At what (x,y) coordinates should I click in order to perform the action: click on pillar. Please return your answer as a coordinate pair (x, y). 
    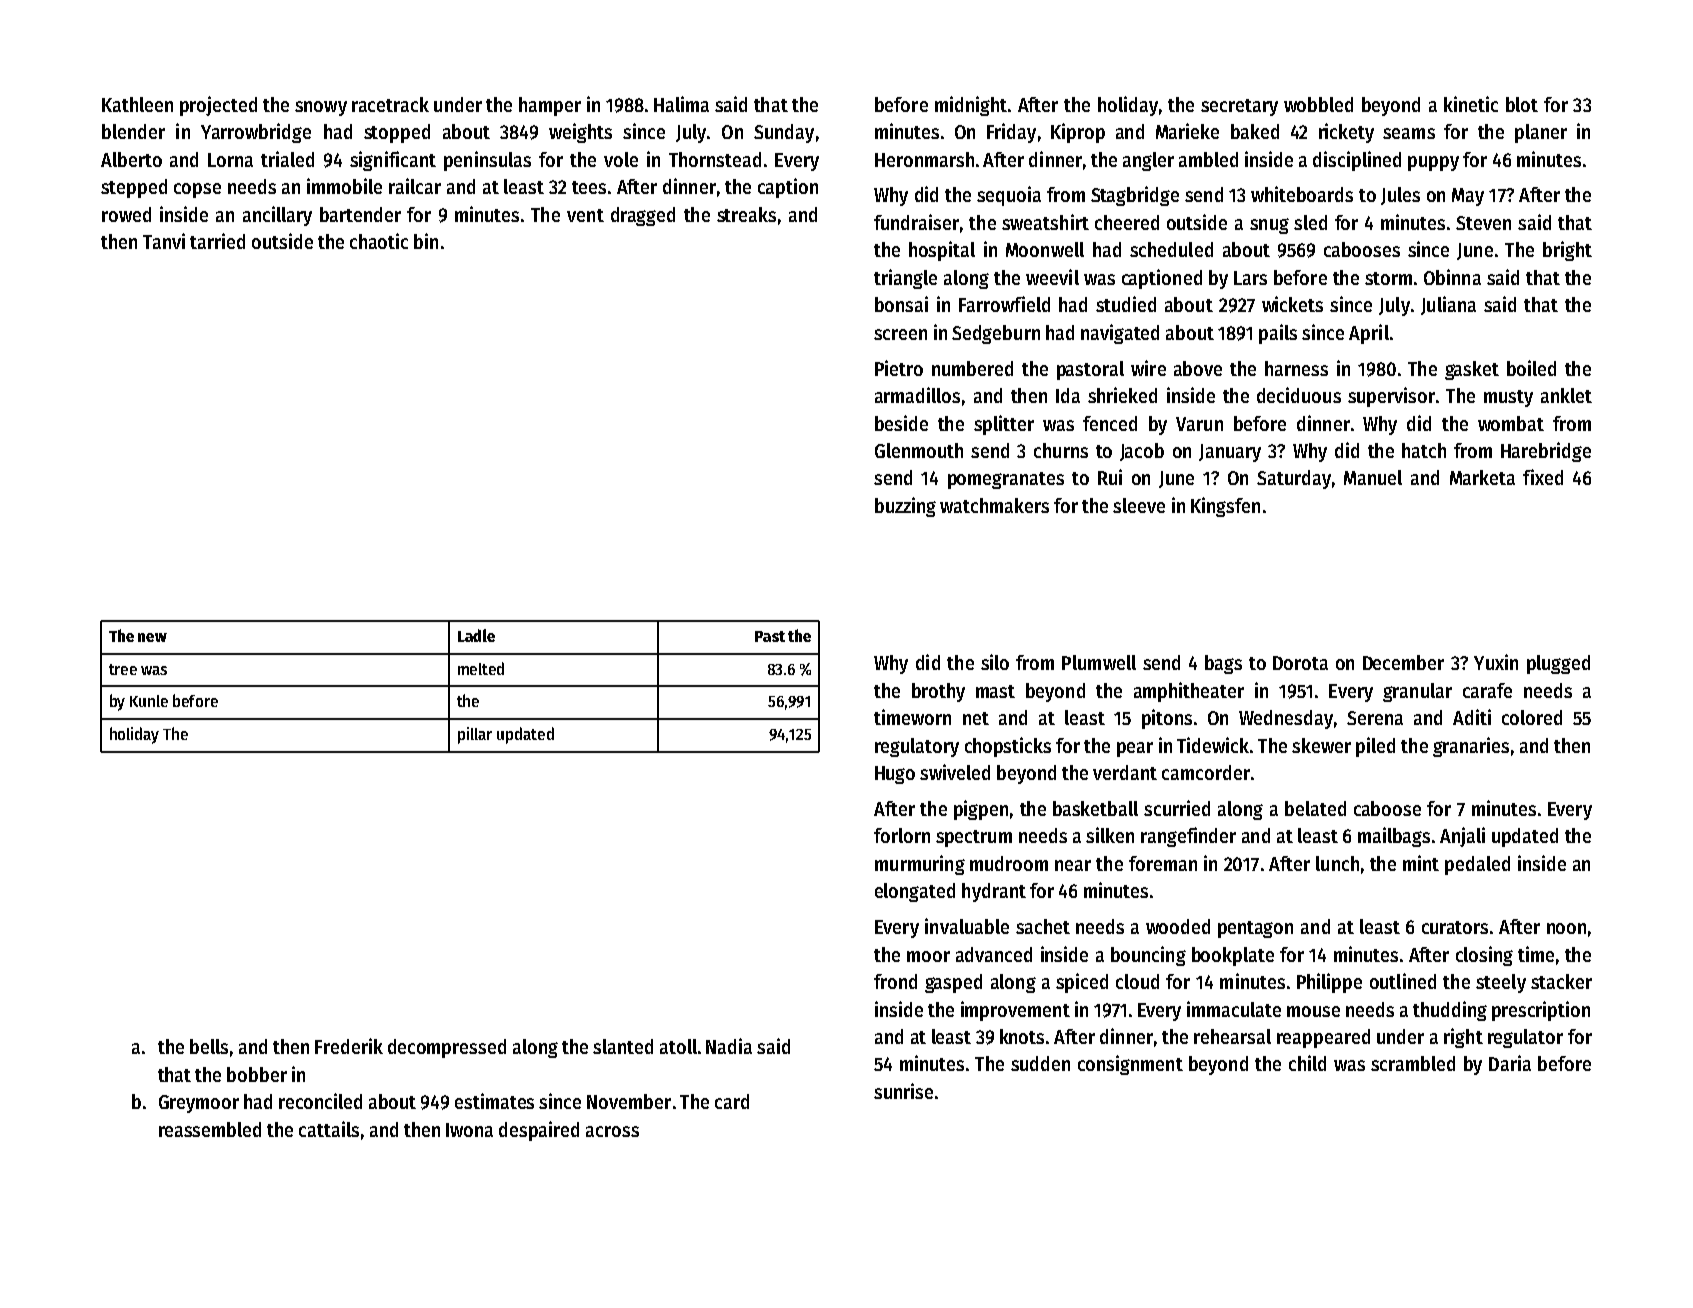
    Looking at the image, I should click on (475, 735).
